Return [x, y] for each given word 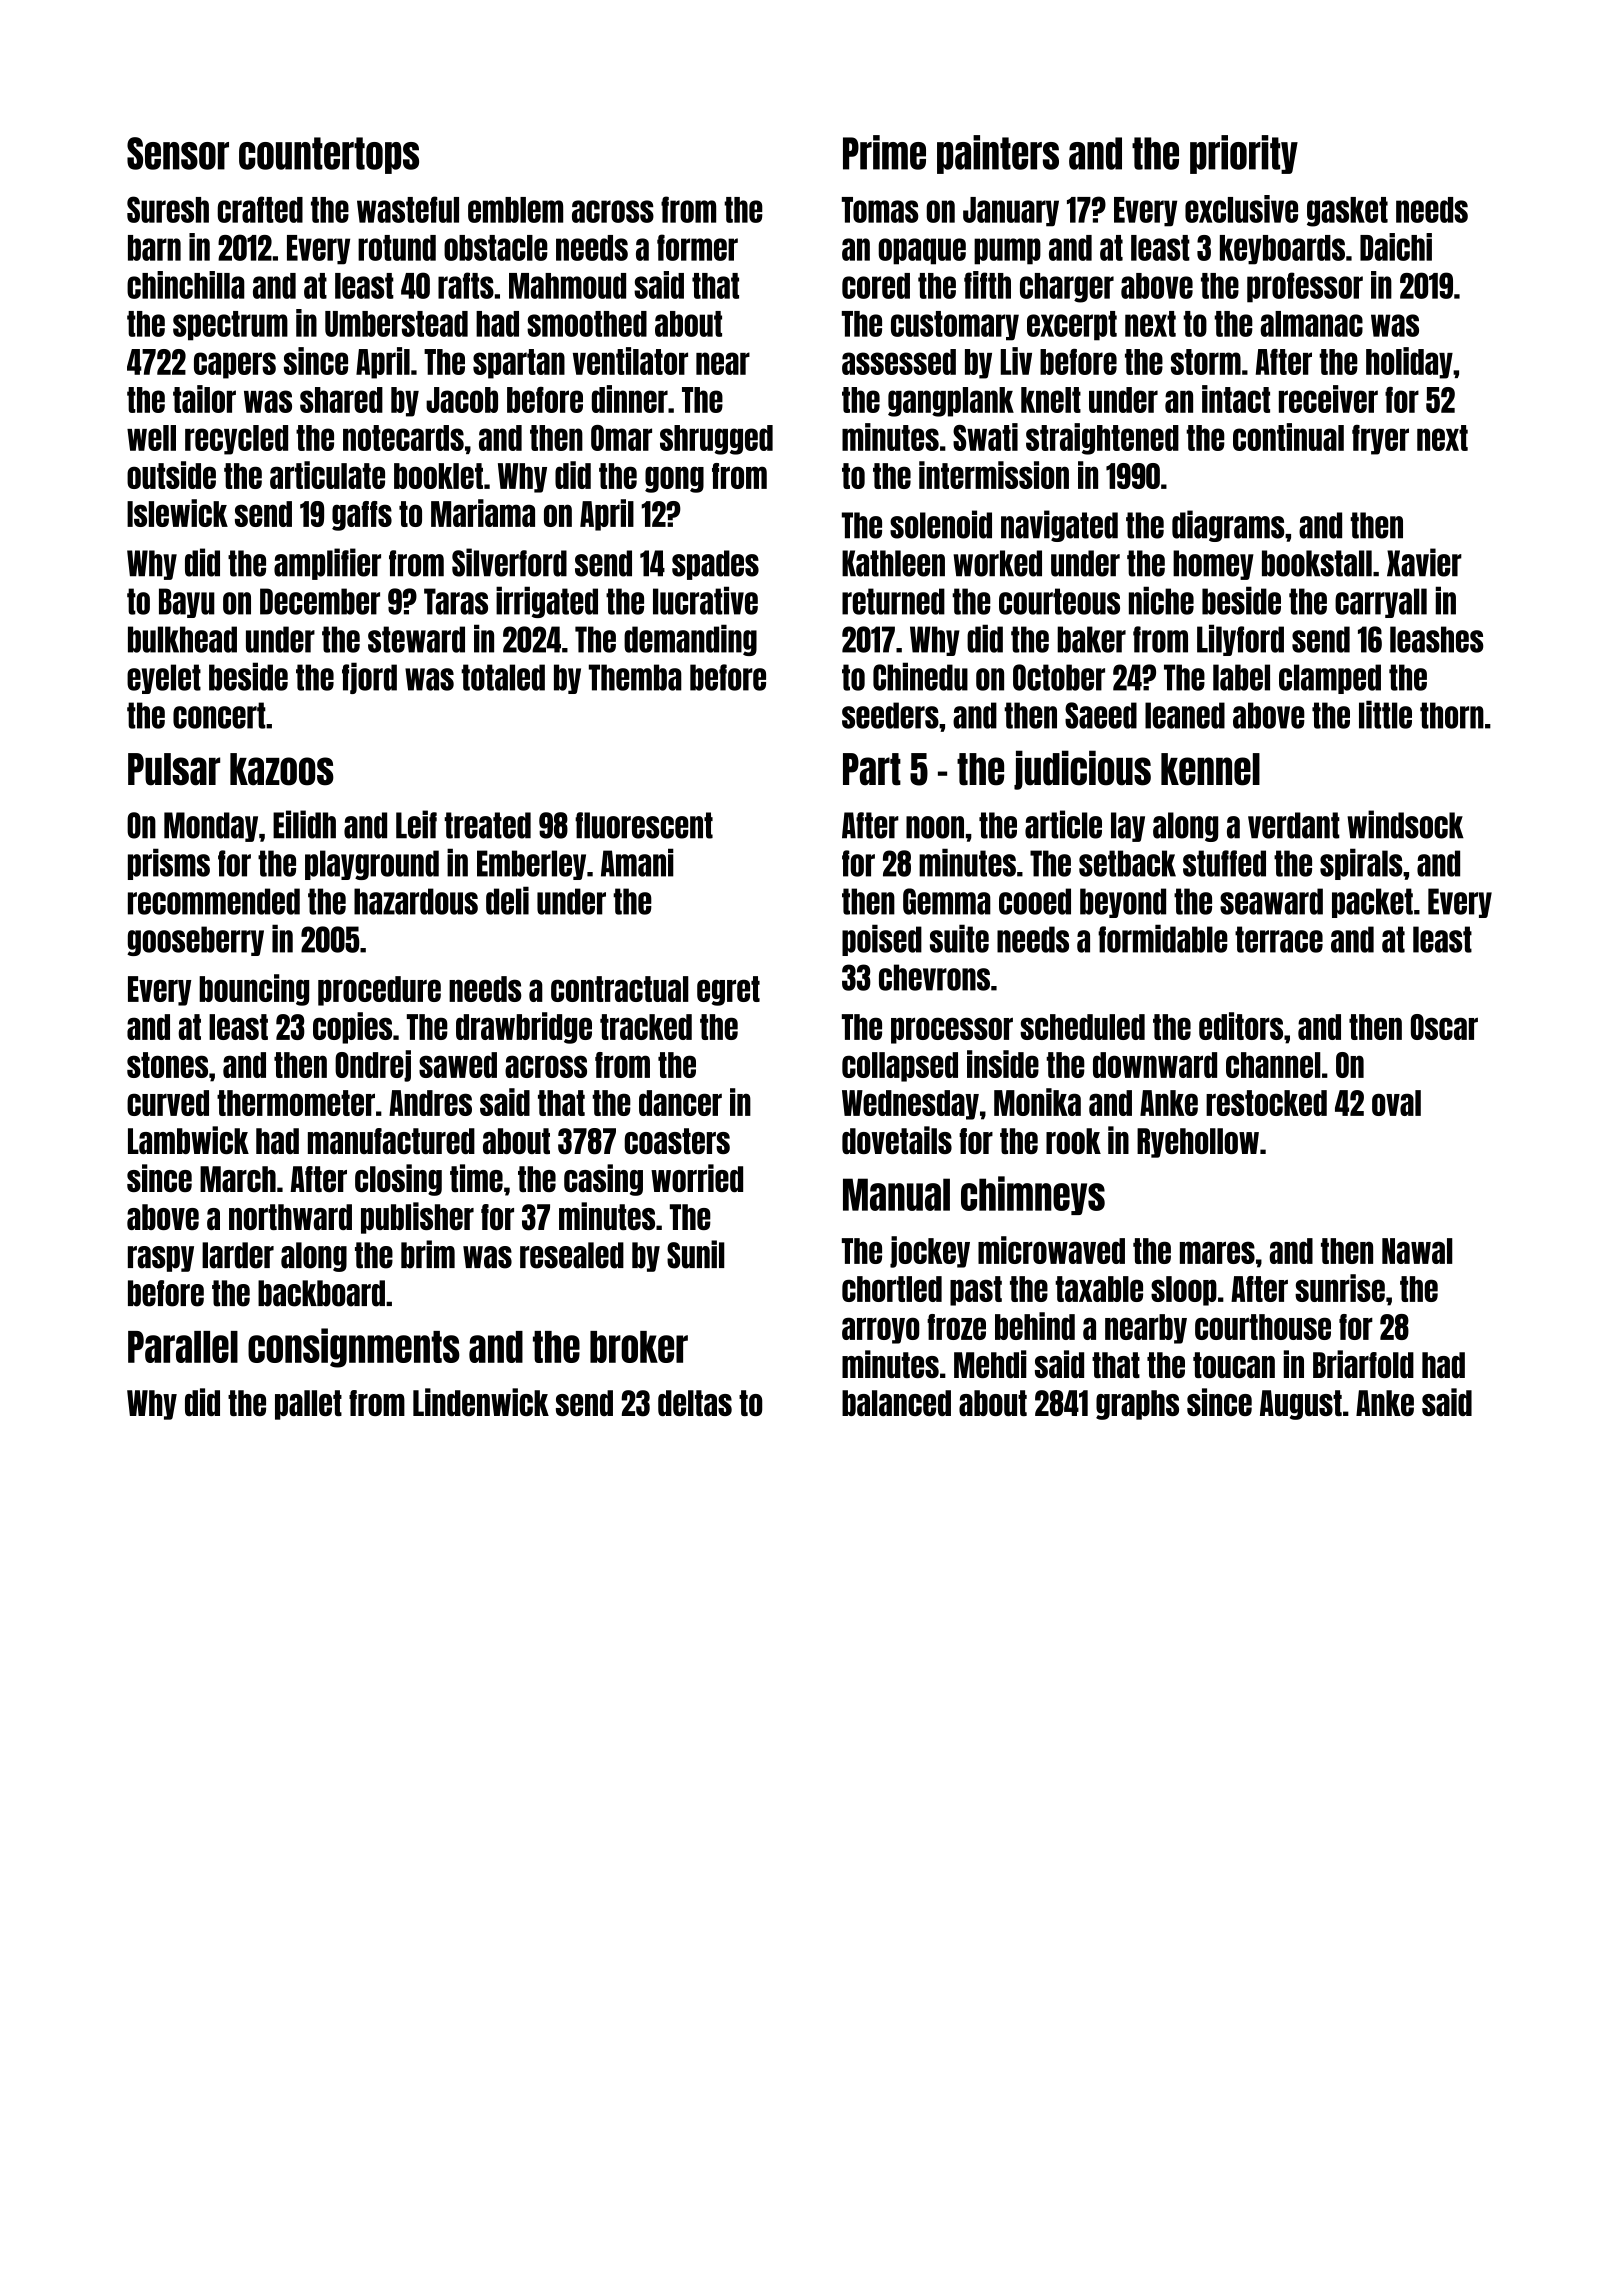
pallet [308, 1405]
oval [1396, 1103]
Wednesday [910, 1105]
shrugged [716, 440]
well [151, 438]
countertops [329, 155]
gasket [1347, 212]
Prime [884, 152]
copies [352, 1028]
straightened [1102, 439]
